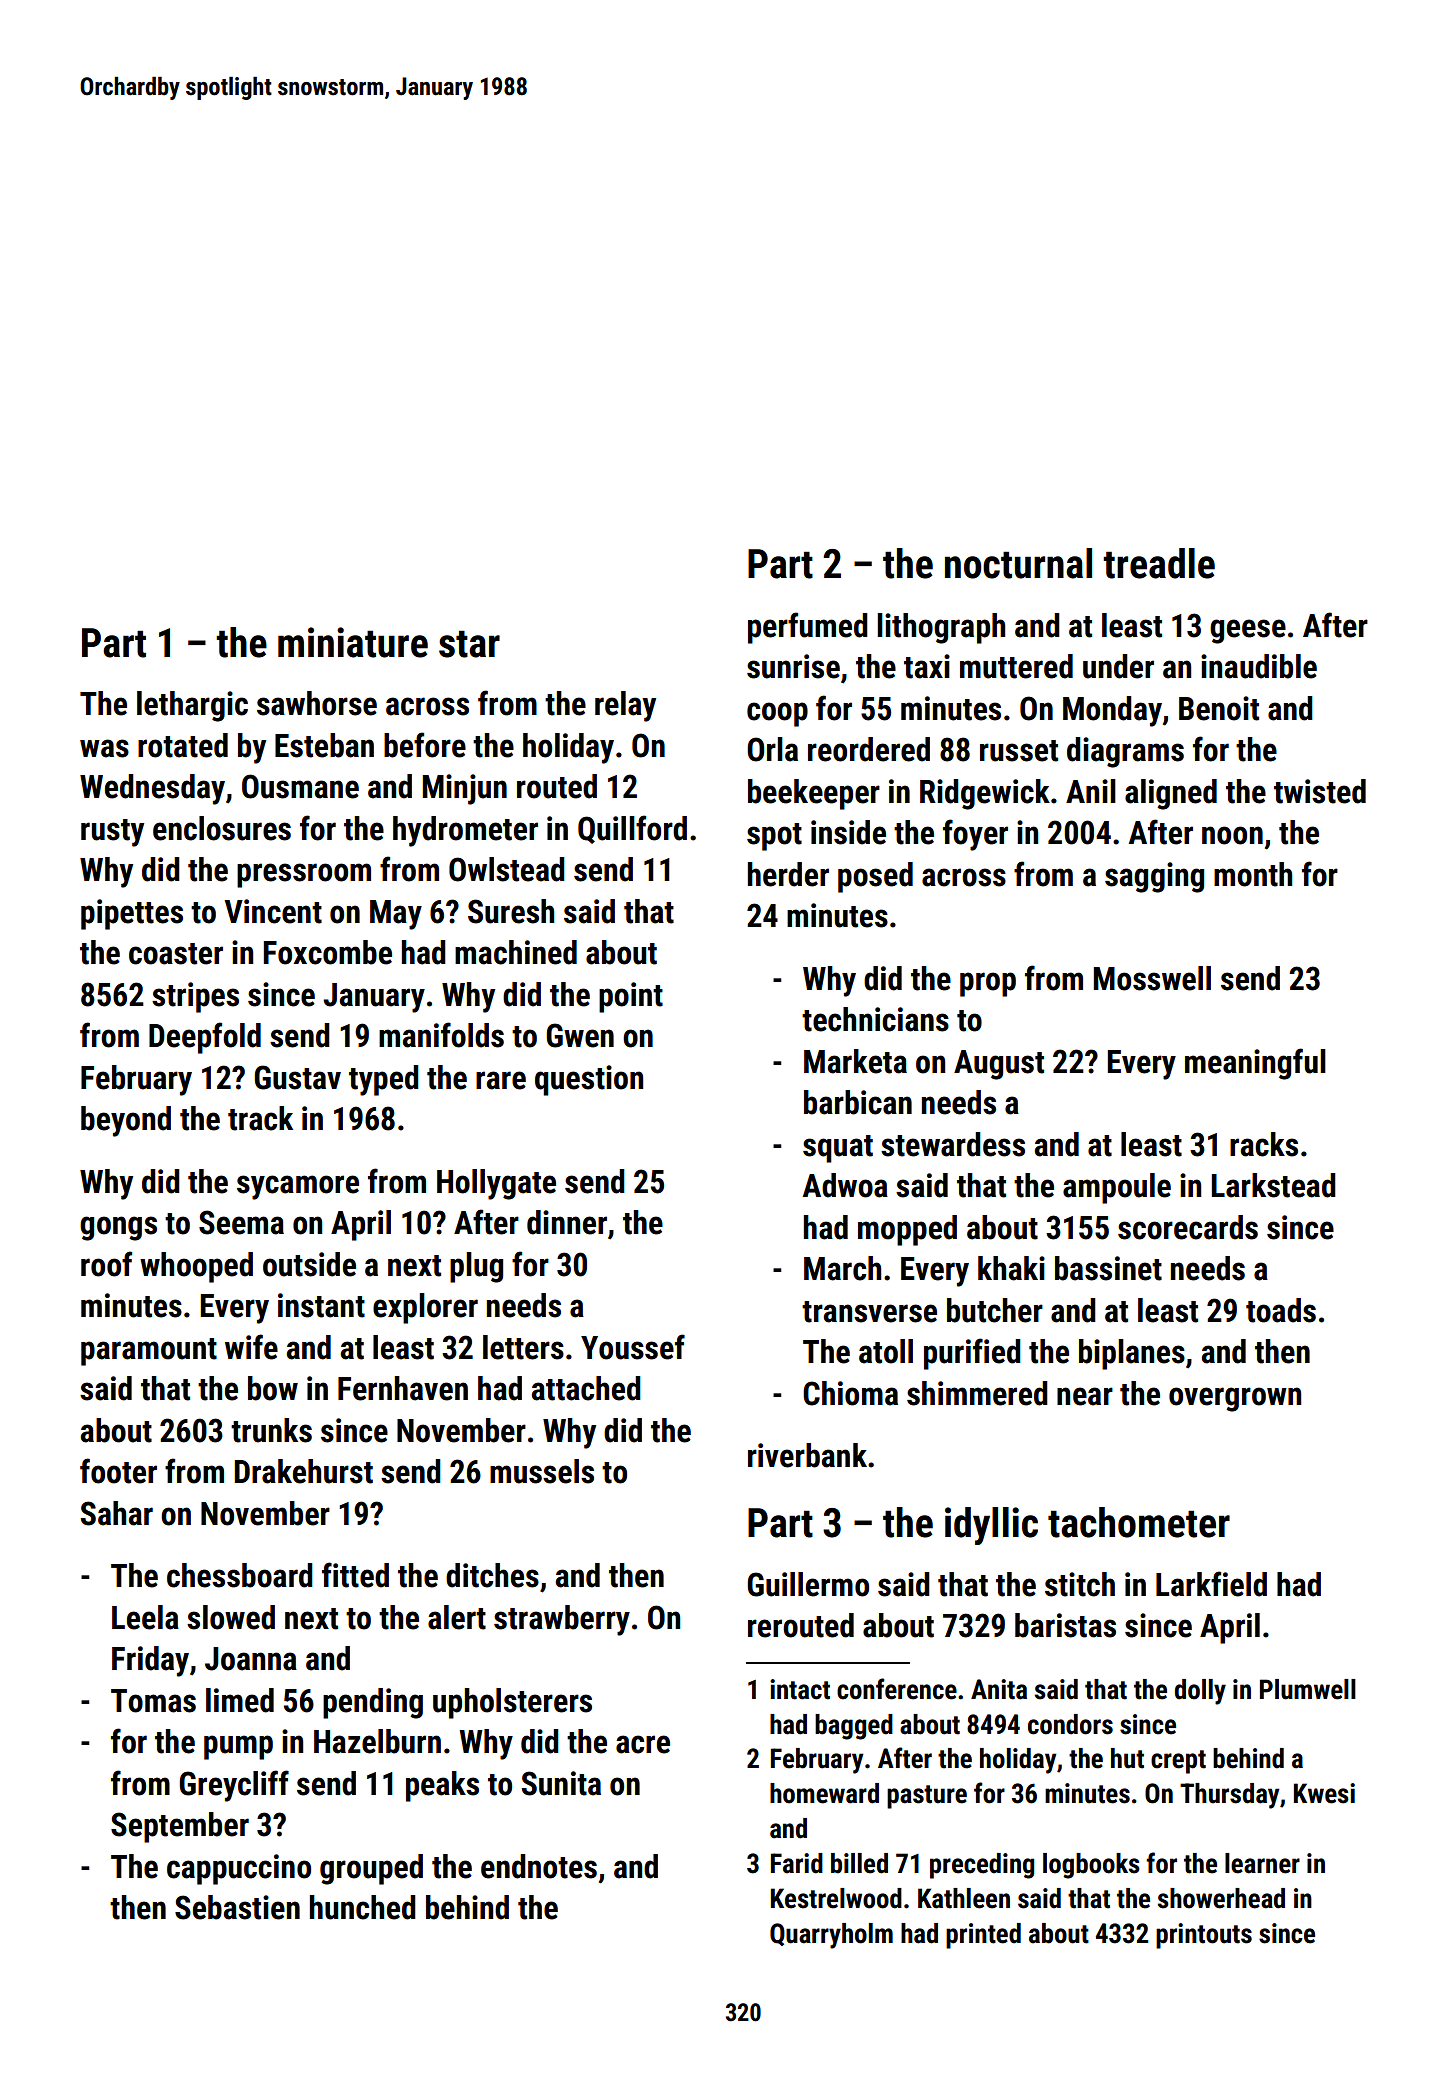  Describe the element at coordinates (567, 1222) in the screenshot. I see `dinner` at that location.
